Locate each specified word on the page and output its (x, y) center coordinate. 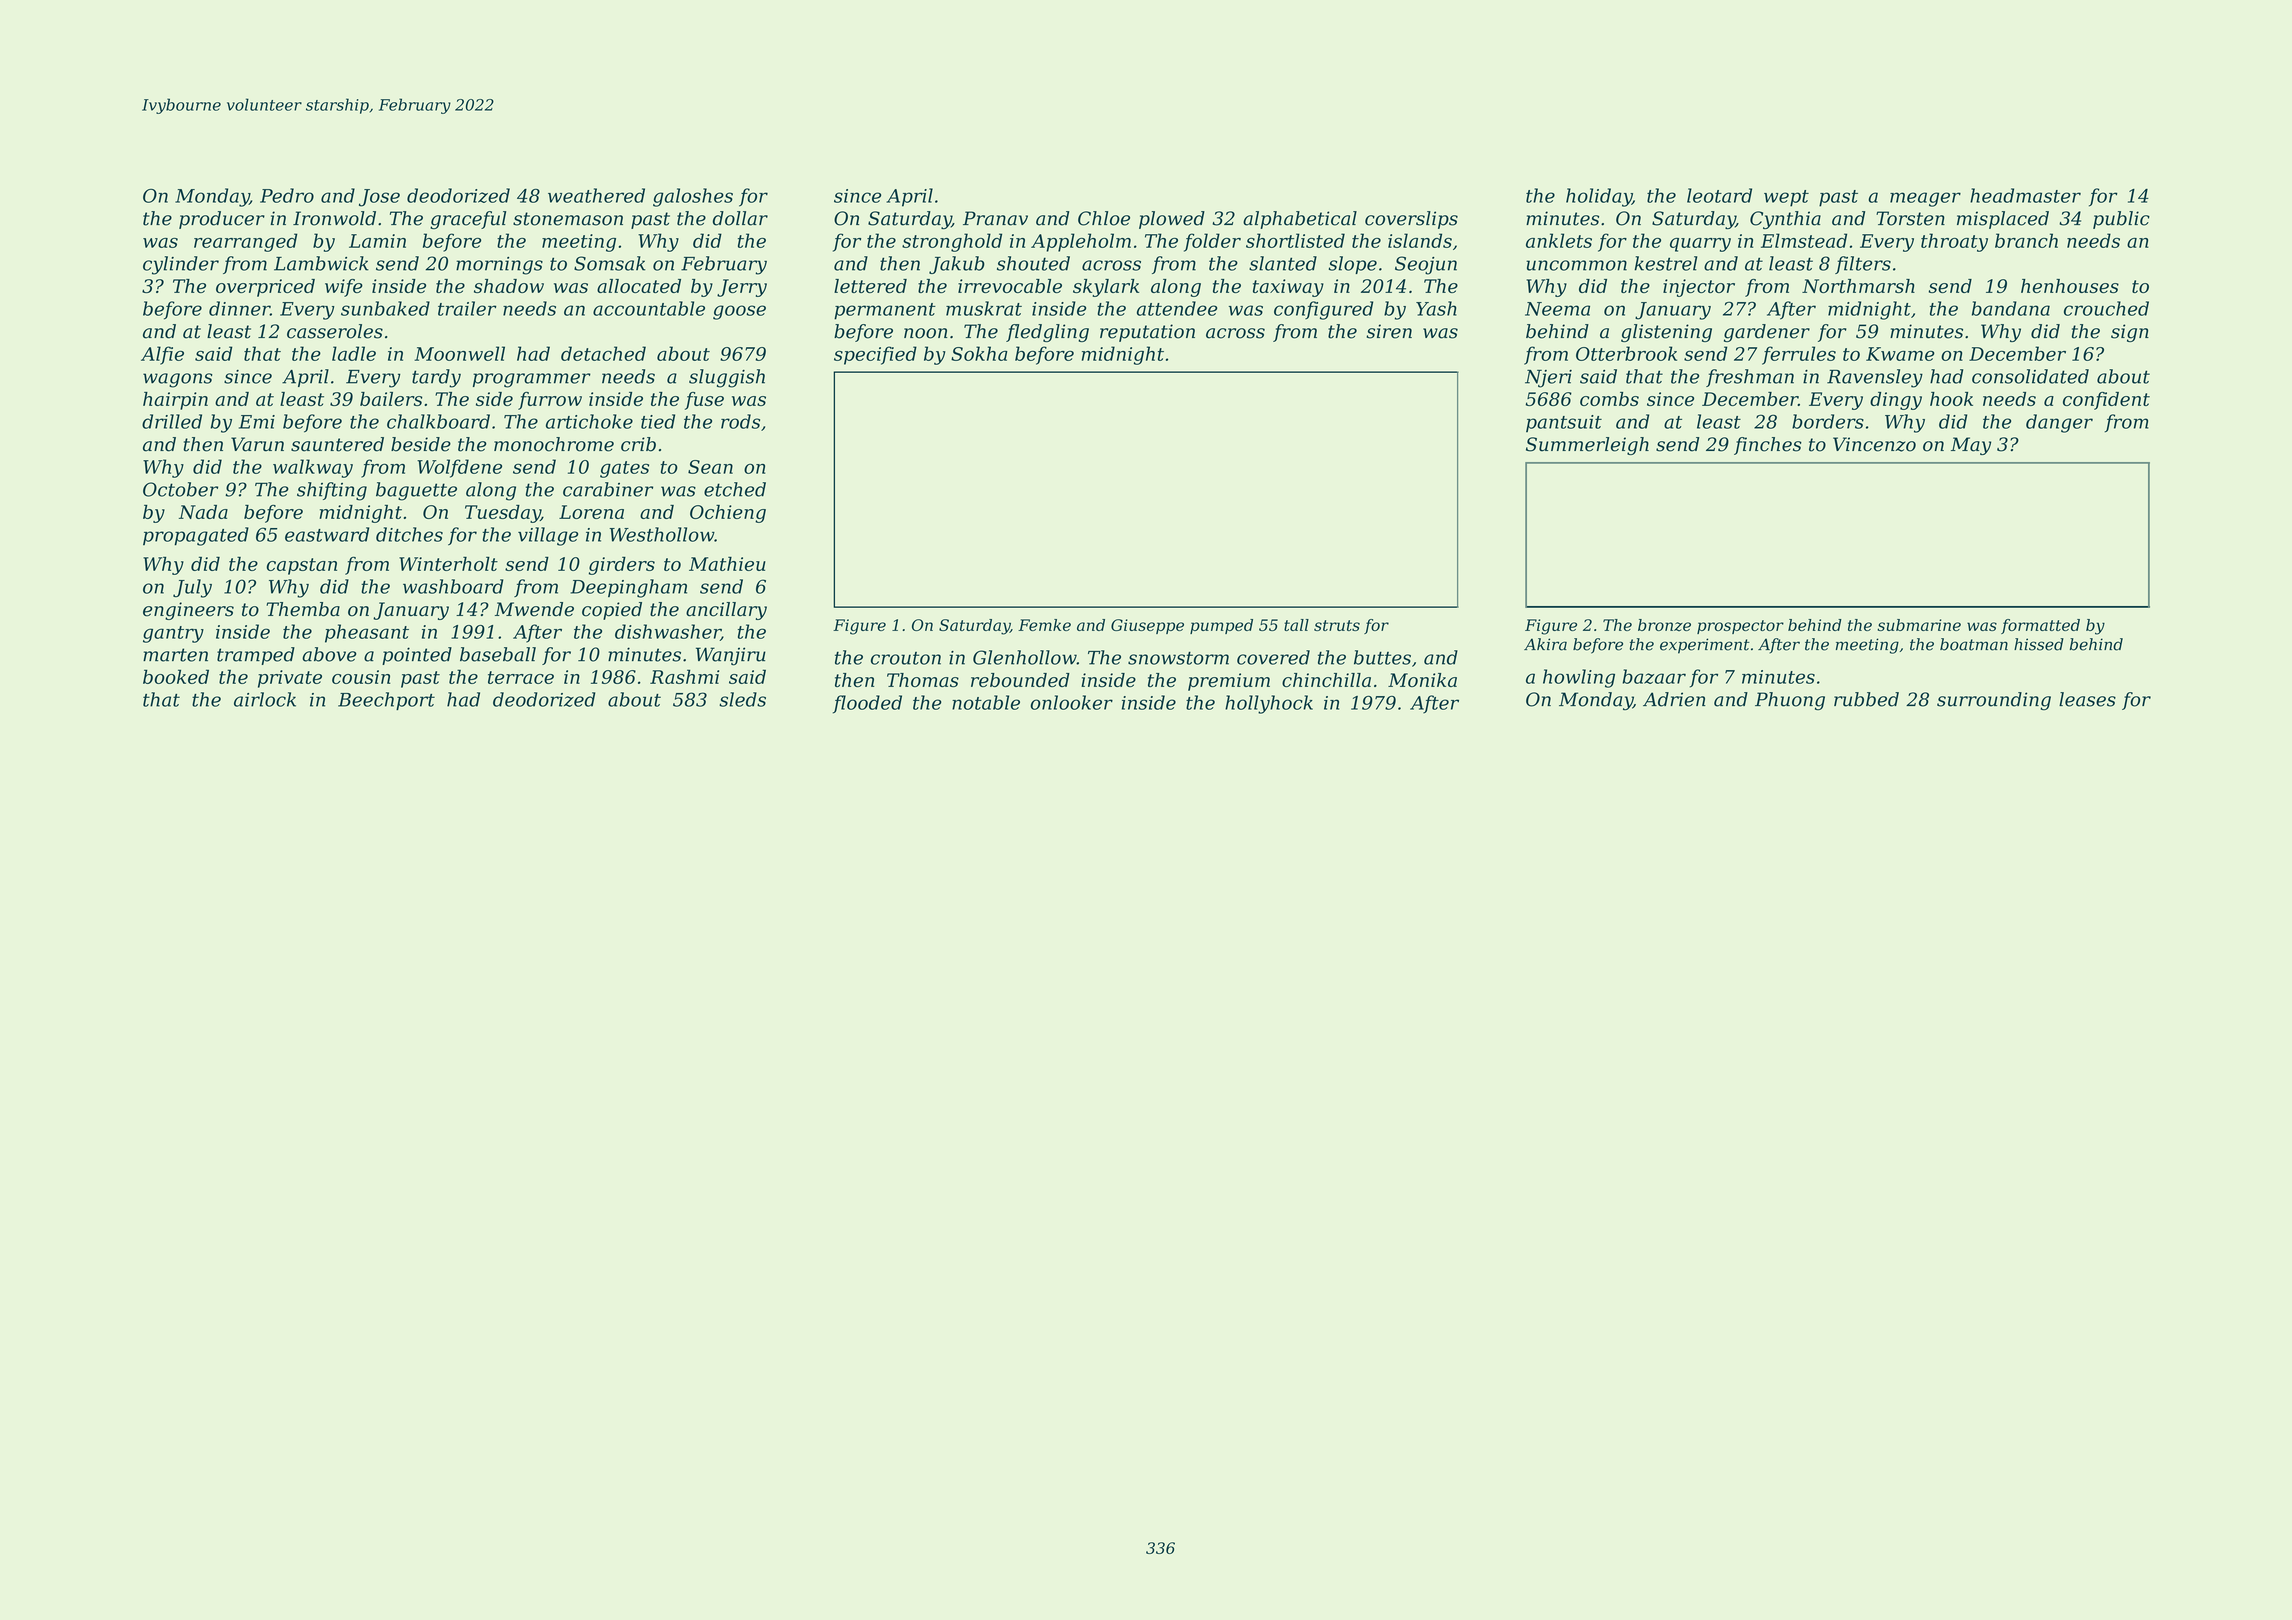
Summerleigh (1587, 446)
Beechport (386, 701)
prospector (1740, 627)
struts (1337, 625)
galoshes (693, 197)
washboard (453, 586)
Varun (257, 444)
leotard (1719, 195)
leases (2087, 699)
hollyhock (1269, 704)
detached (603, 353)
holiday (1599, 197)
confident (2106, 401)
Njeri (1548, 379)
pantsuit (1564, 423)
